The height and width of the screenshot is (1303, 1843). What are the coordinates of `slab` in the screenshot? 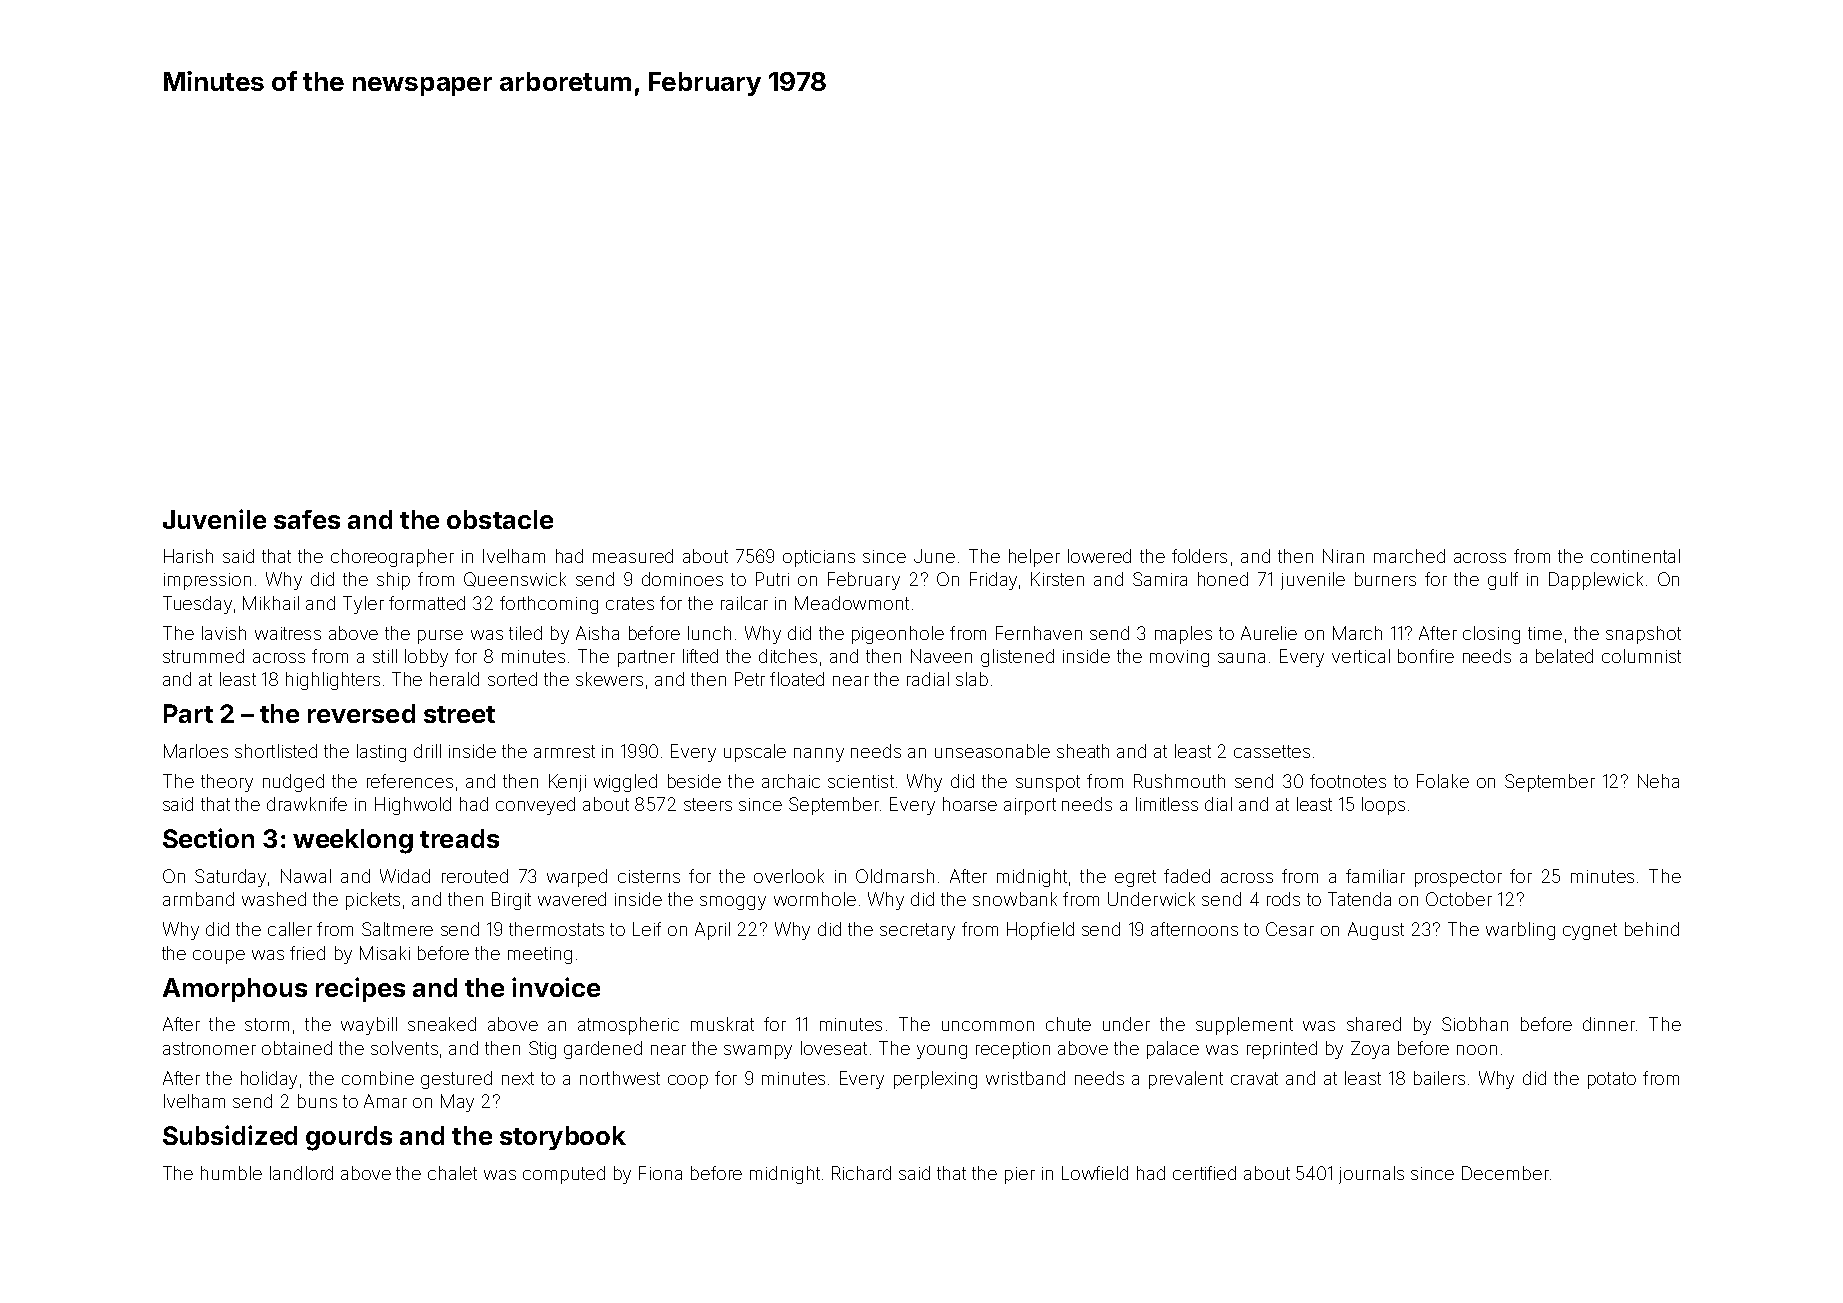 It's located at (972, 679).
